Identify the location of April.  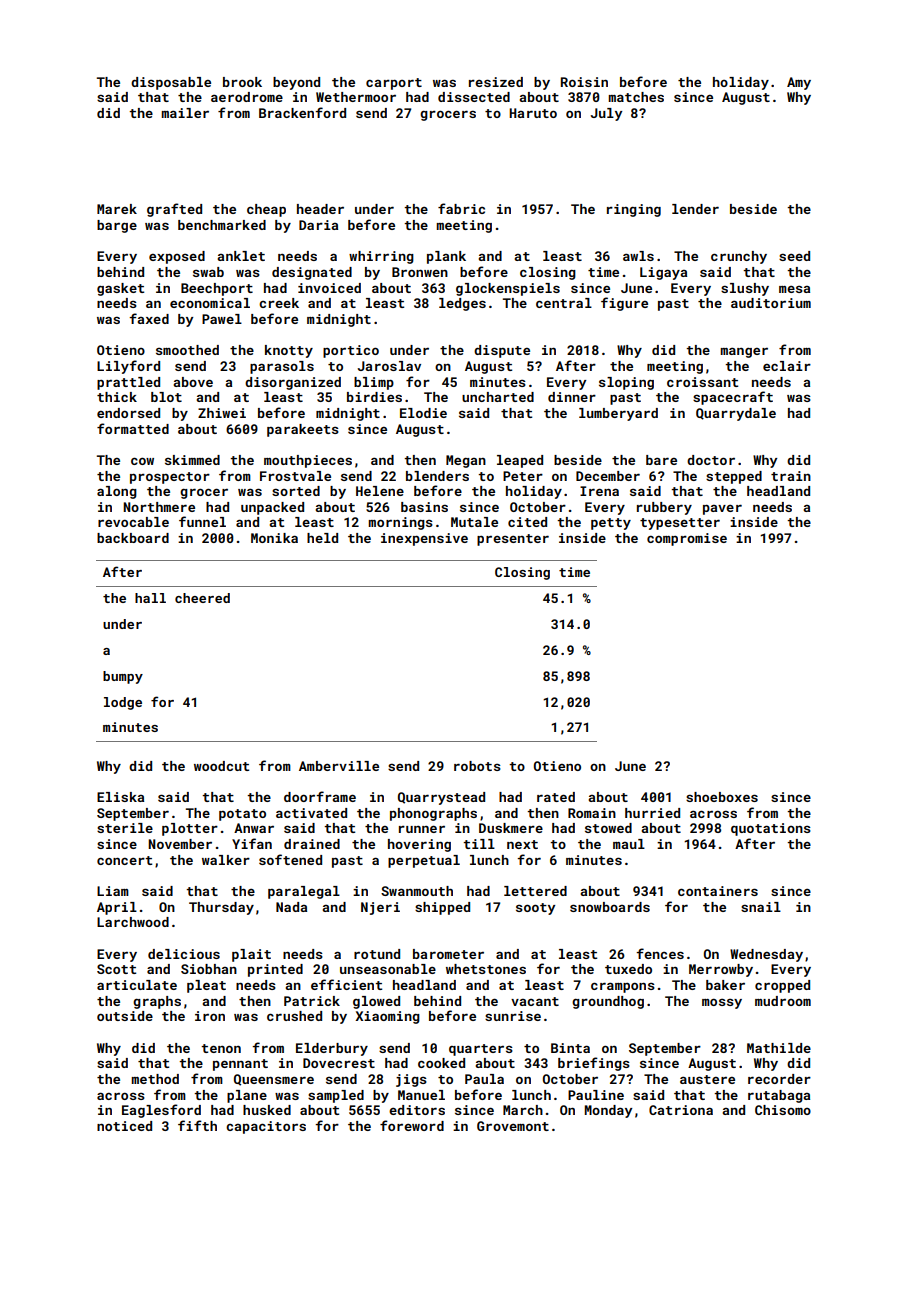
(117, 908).
